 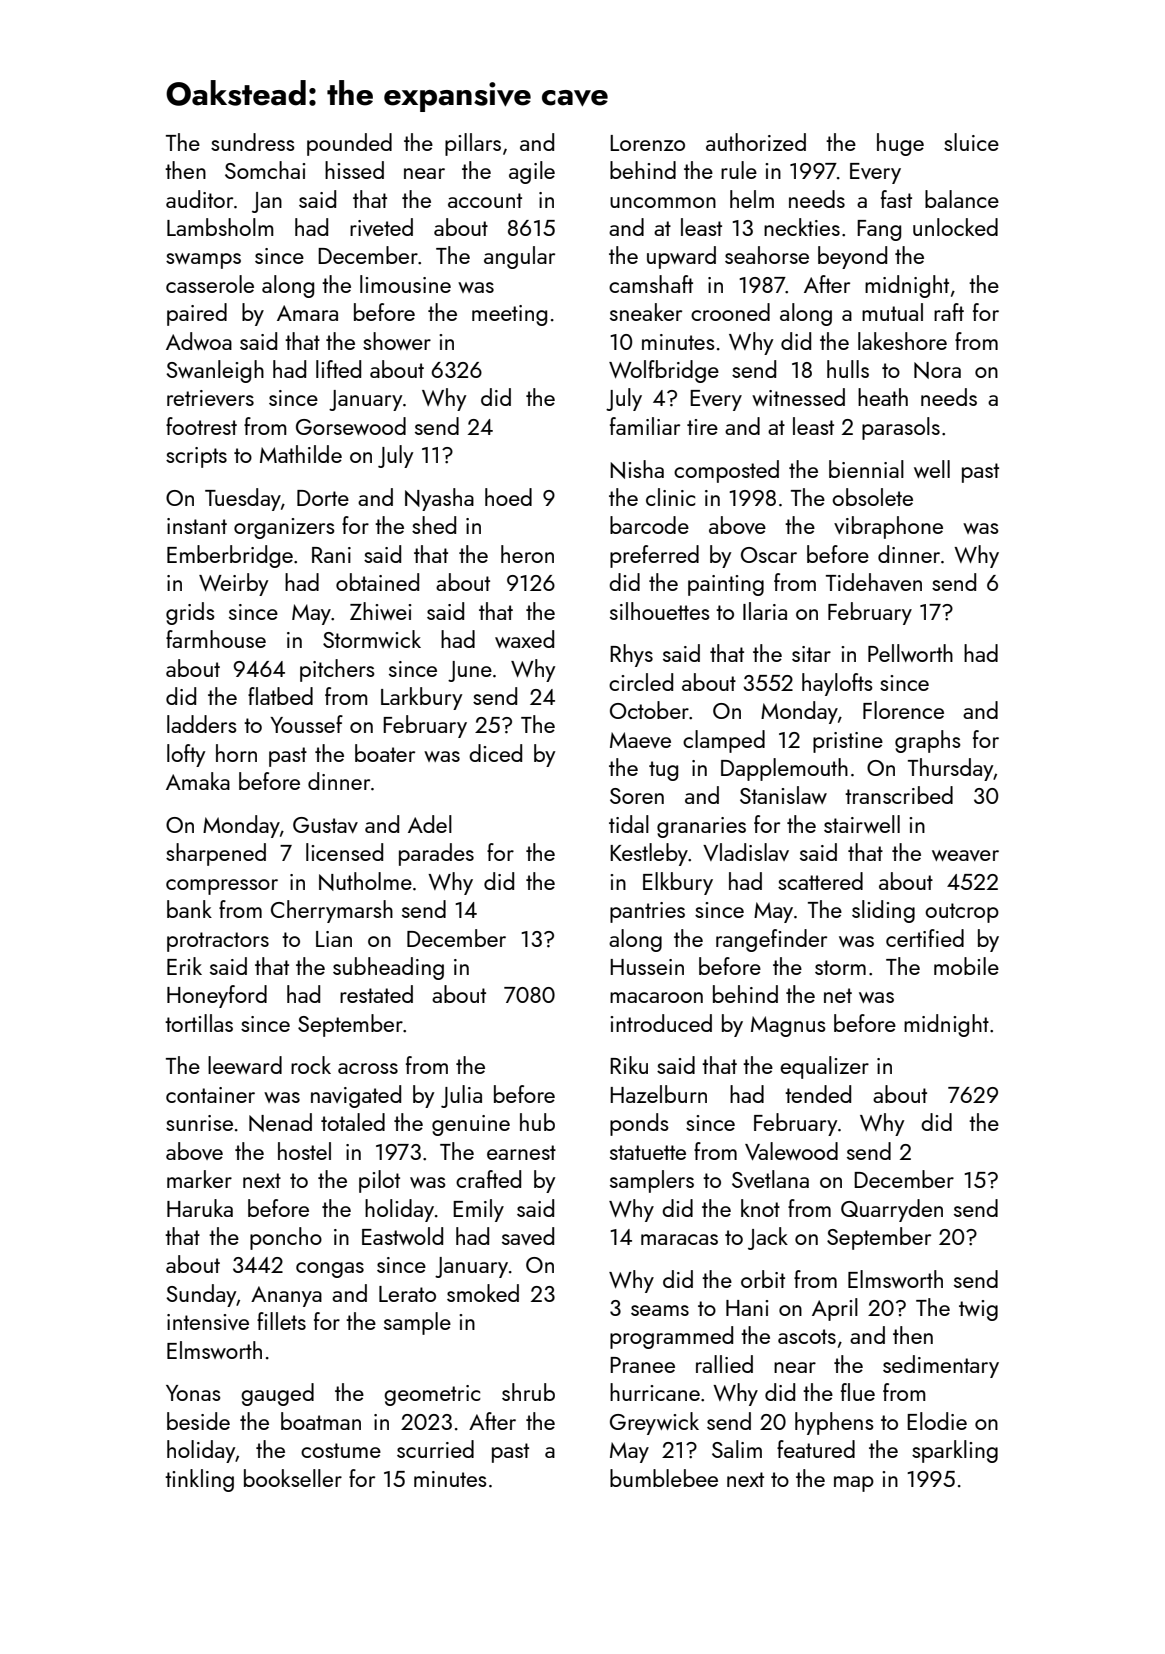 What do you see at coordinates (900, 144) in the image?
I see `huge` at bounding box center [900, 144].
